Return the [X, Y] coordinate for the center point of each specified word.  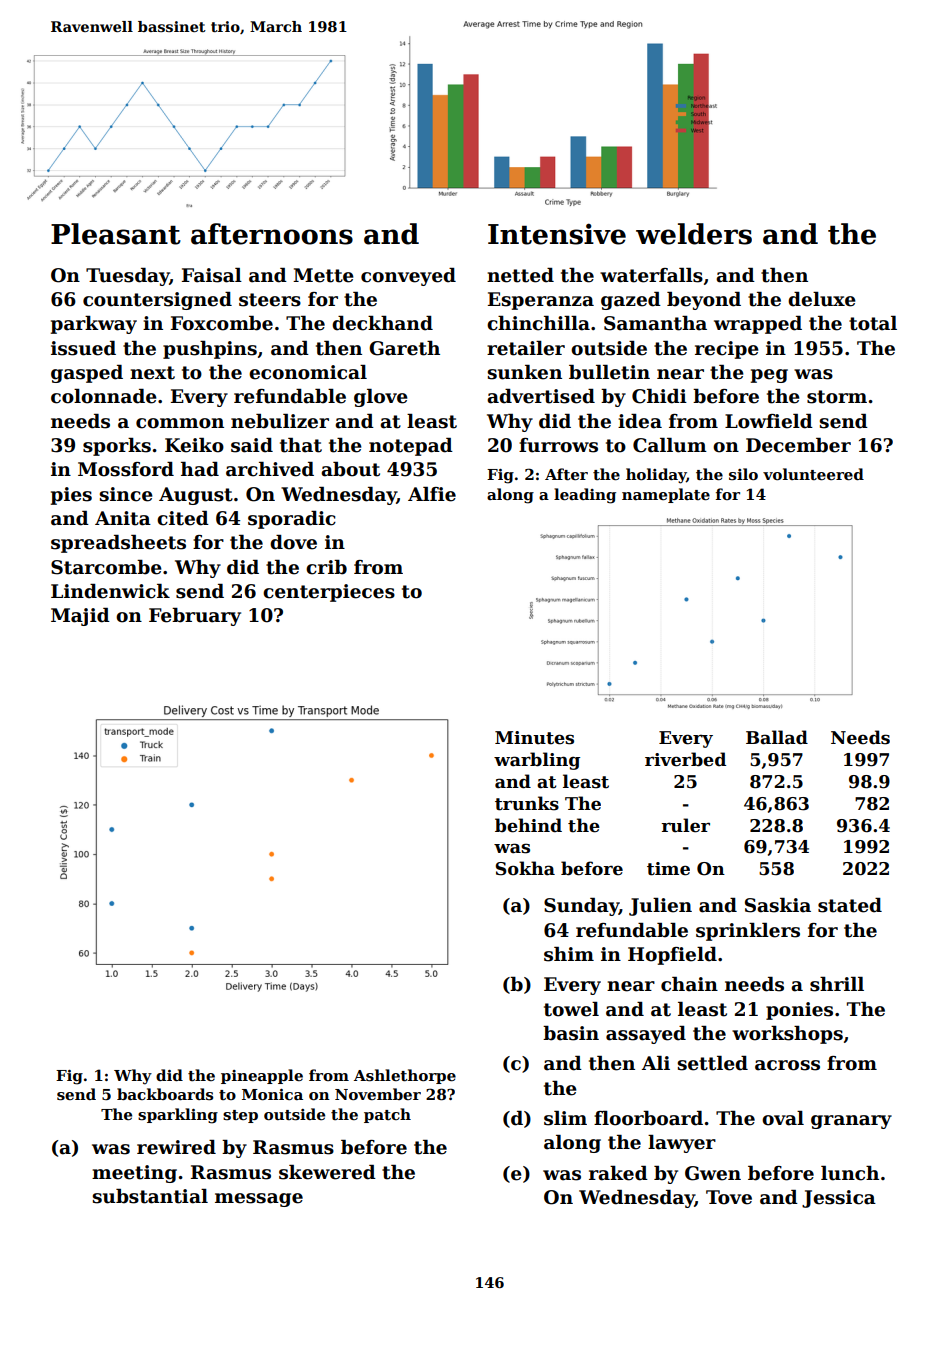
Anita [123, 518]
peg [769, 376]
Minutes [534, 738]
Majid [80, 617]
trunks [527, 803]
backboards [165, 1094]
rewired [176, 1147]
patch [387, 1115]
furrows [558, 445]
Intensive [557, 234]
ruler [685, 825]
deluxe [822, 299]
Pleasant [116, 234]
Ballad [777, 737]
